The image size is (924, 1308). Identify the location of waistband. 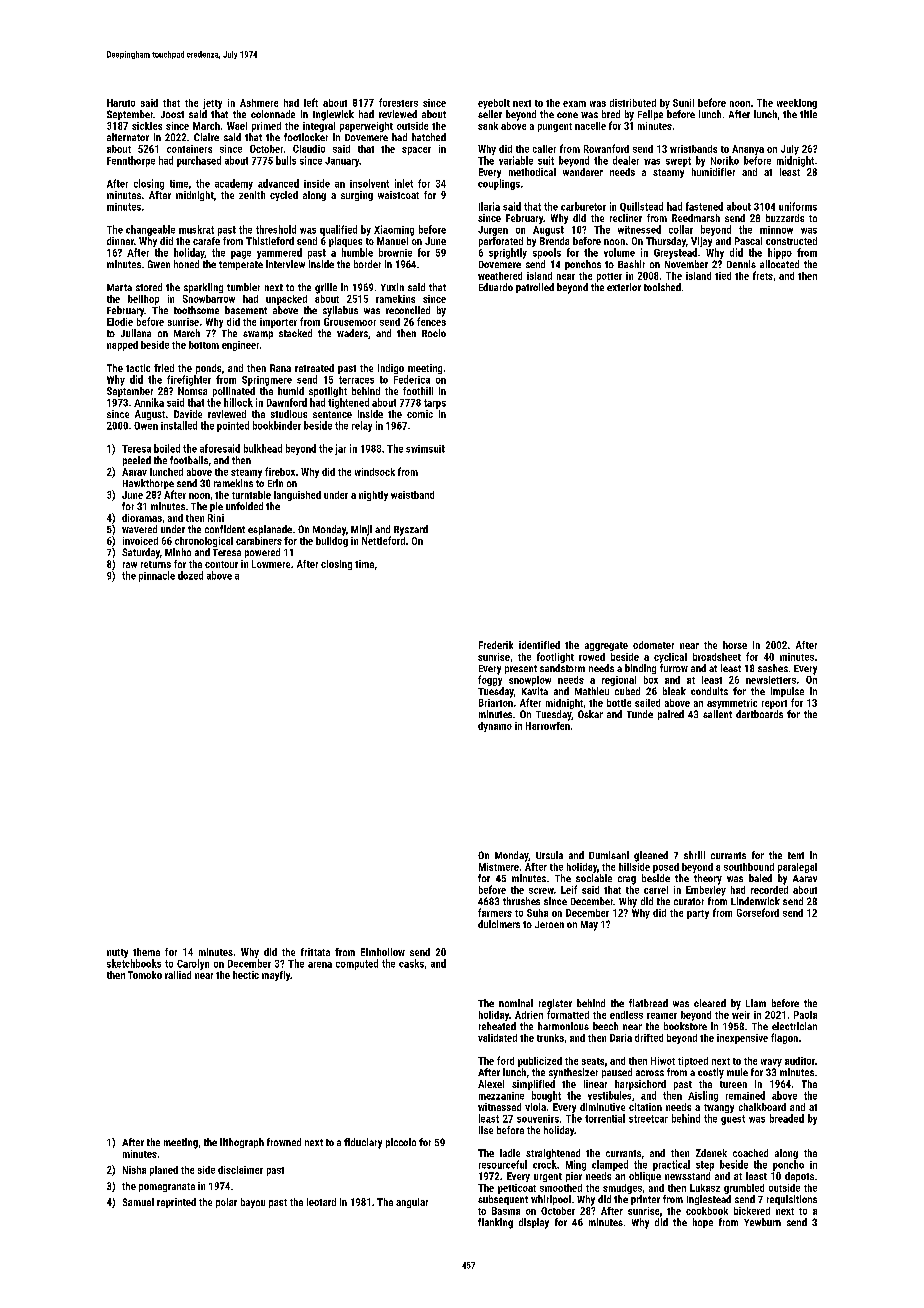
(412, 495).
